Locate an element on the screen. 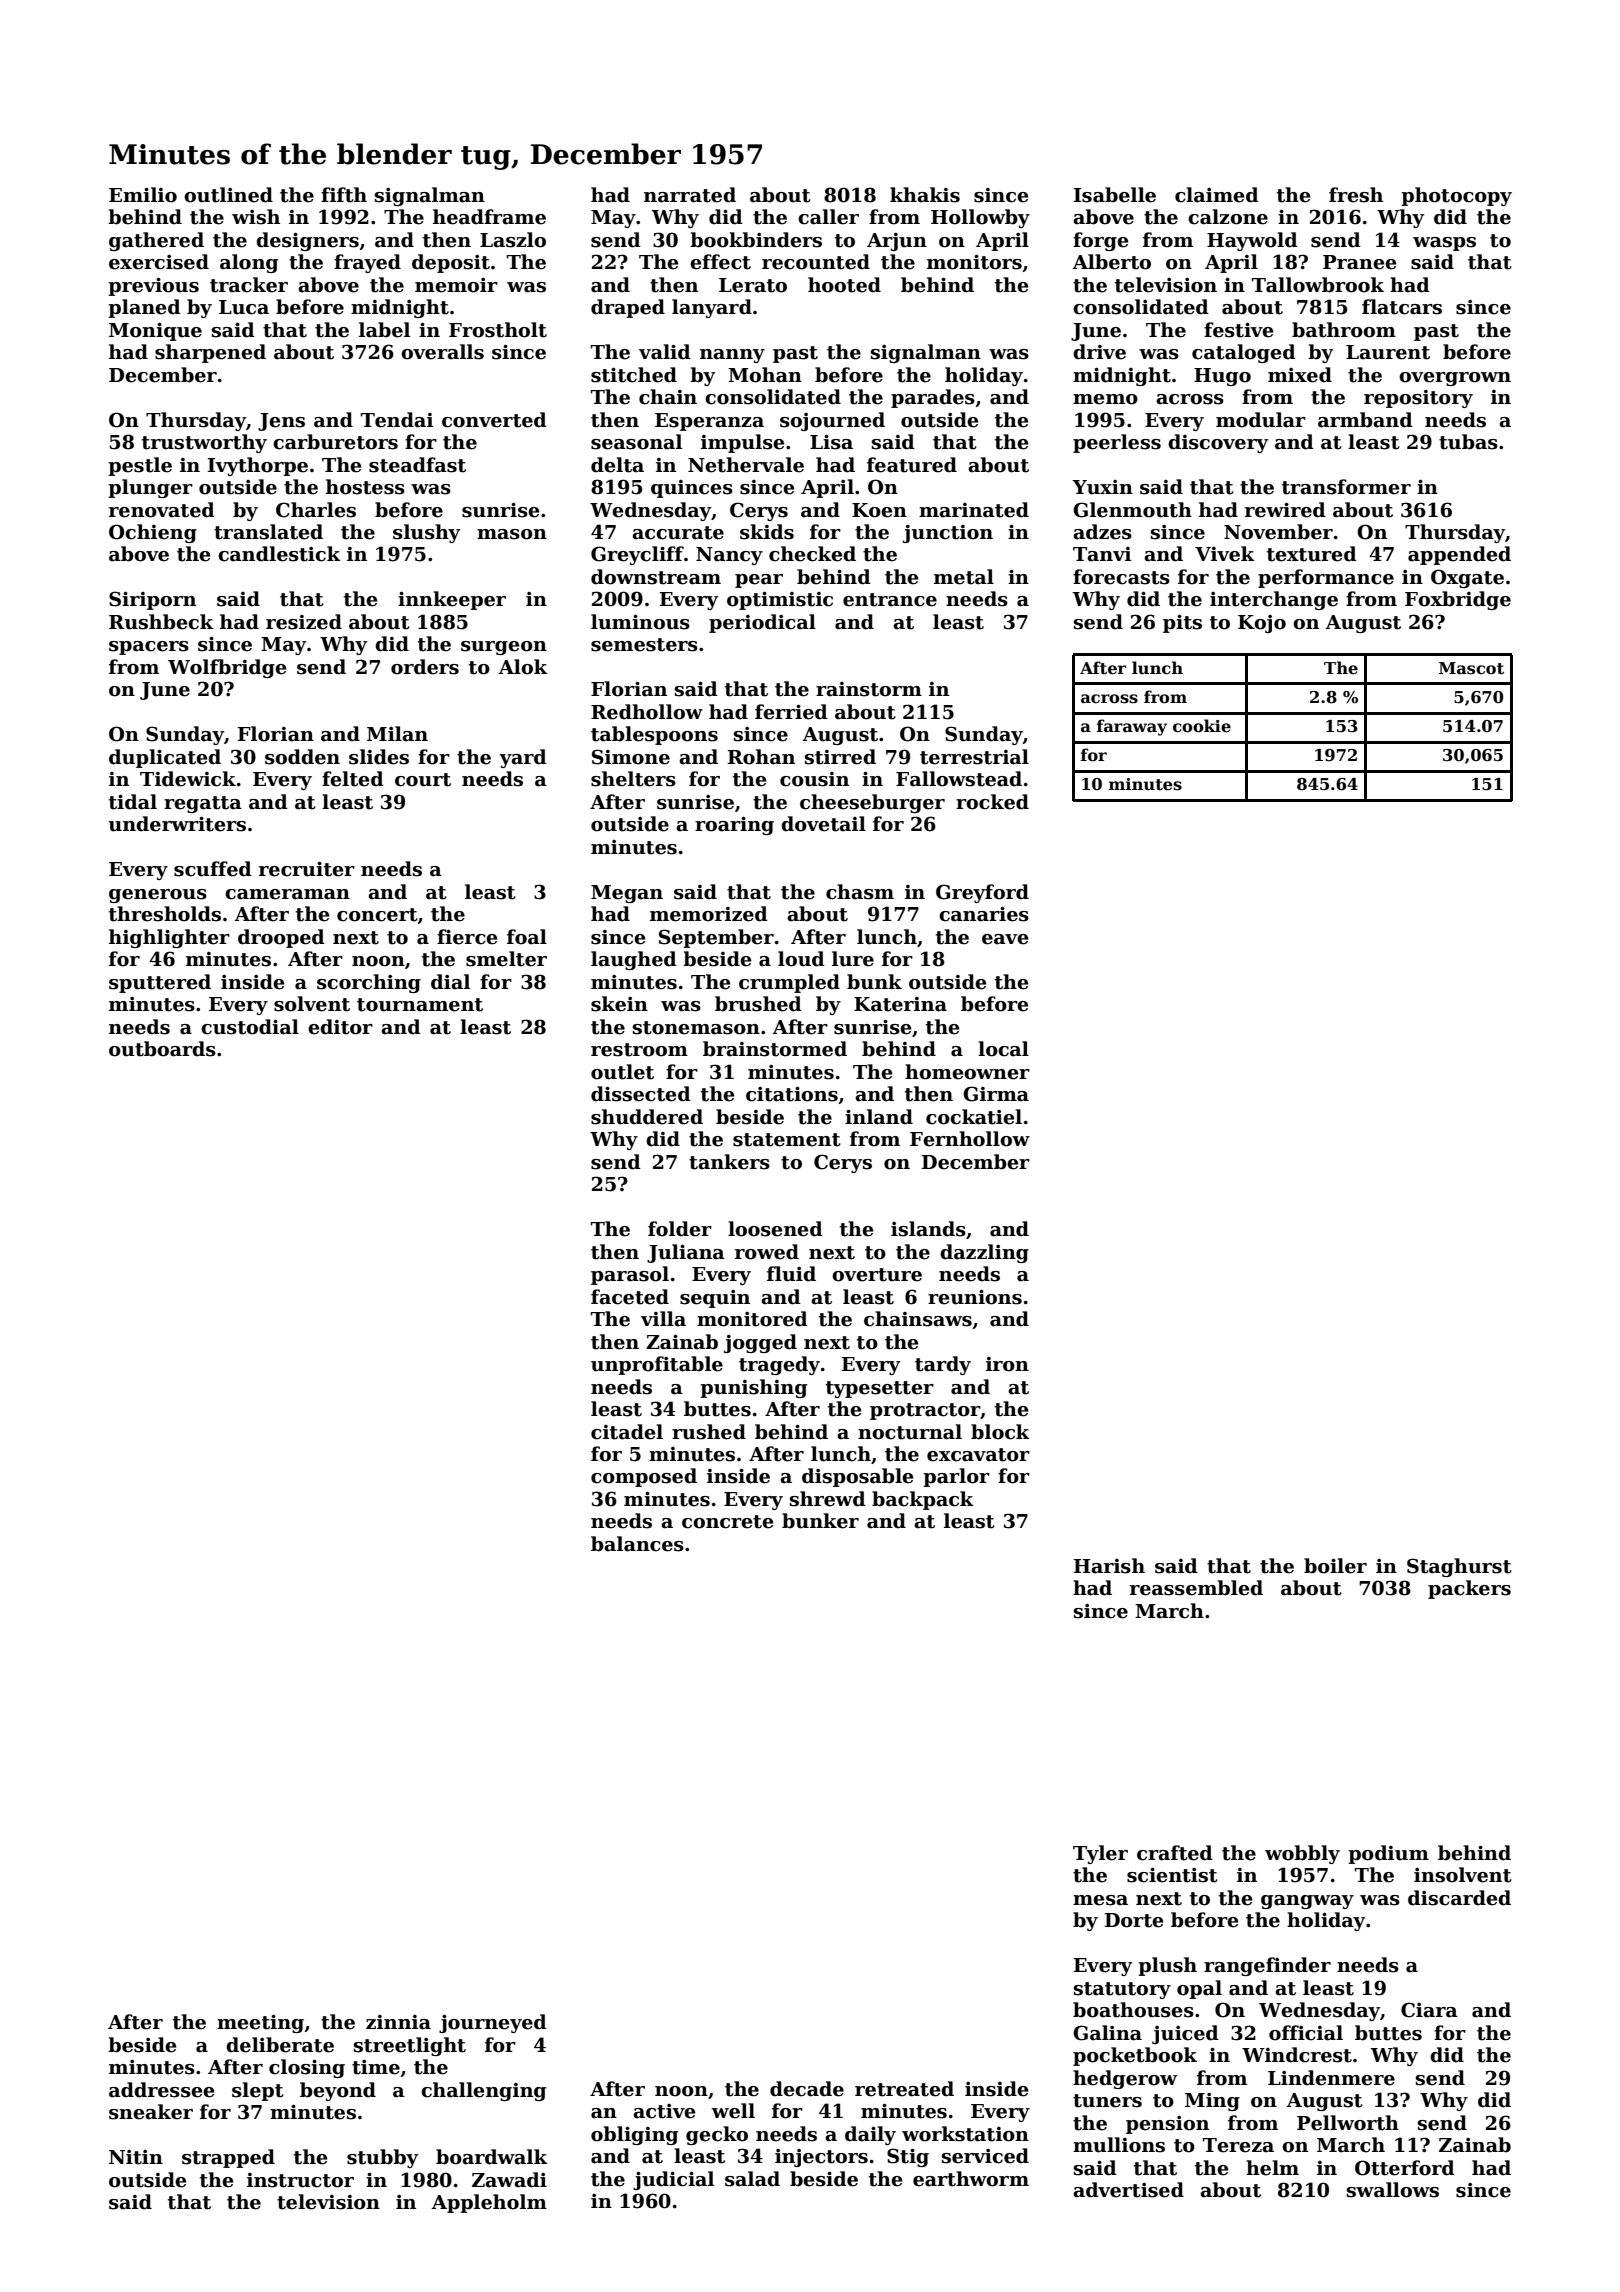 Image resolution: width=1620 pixels, height=2292 pixels. narrated is located at coordinates (690, 195).
